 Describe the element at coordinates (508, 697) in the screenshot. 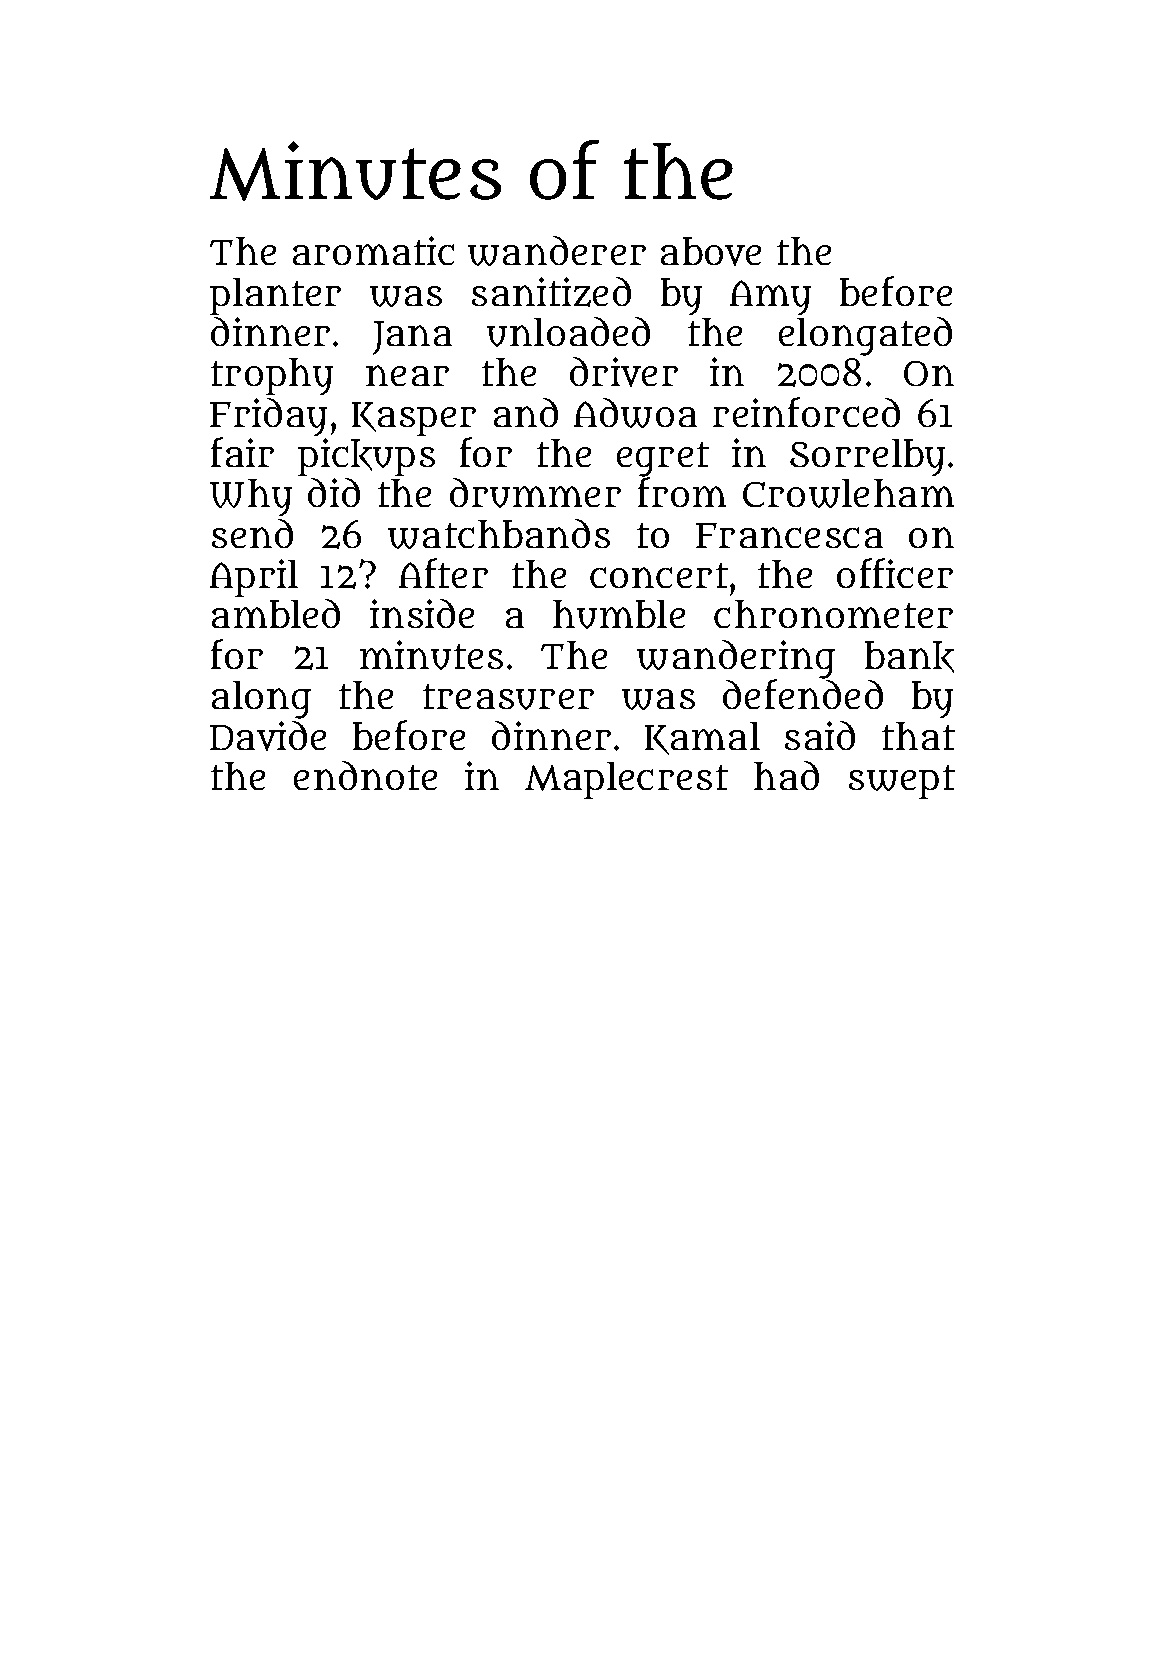

I see `treasurer` at that location.
